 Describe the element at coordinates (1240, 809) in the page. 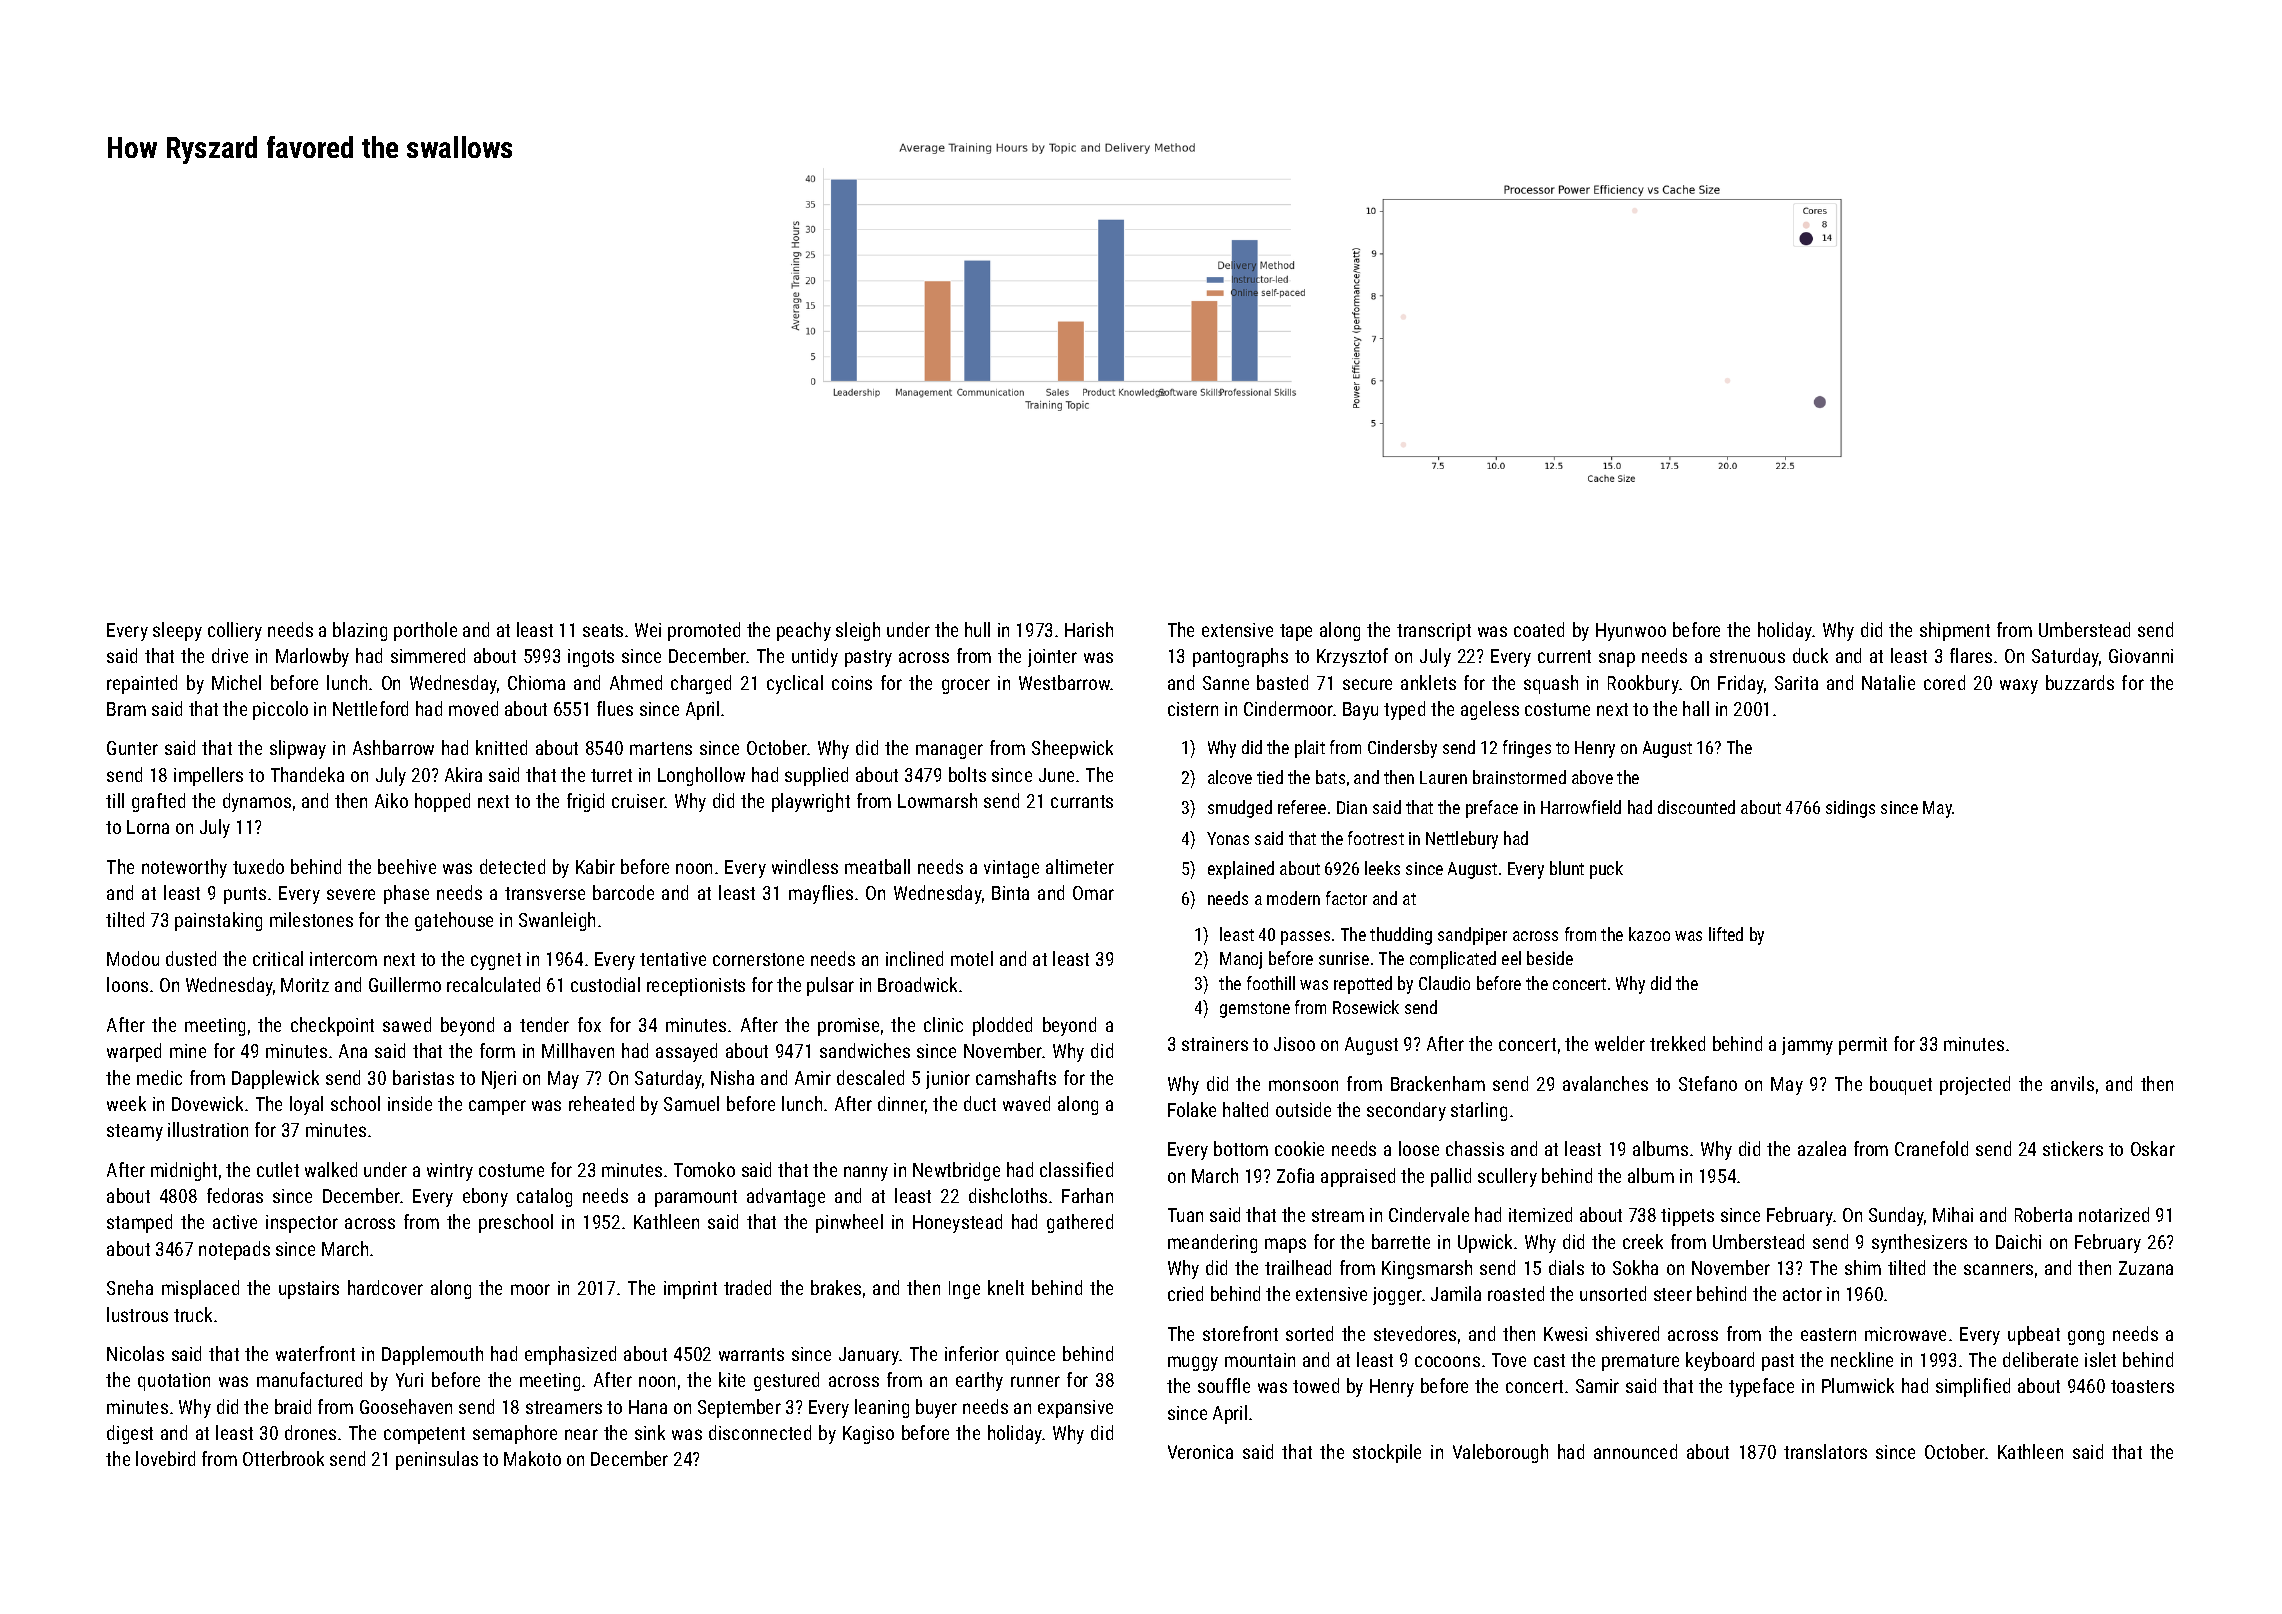

I see `smudged` at that location.
